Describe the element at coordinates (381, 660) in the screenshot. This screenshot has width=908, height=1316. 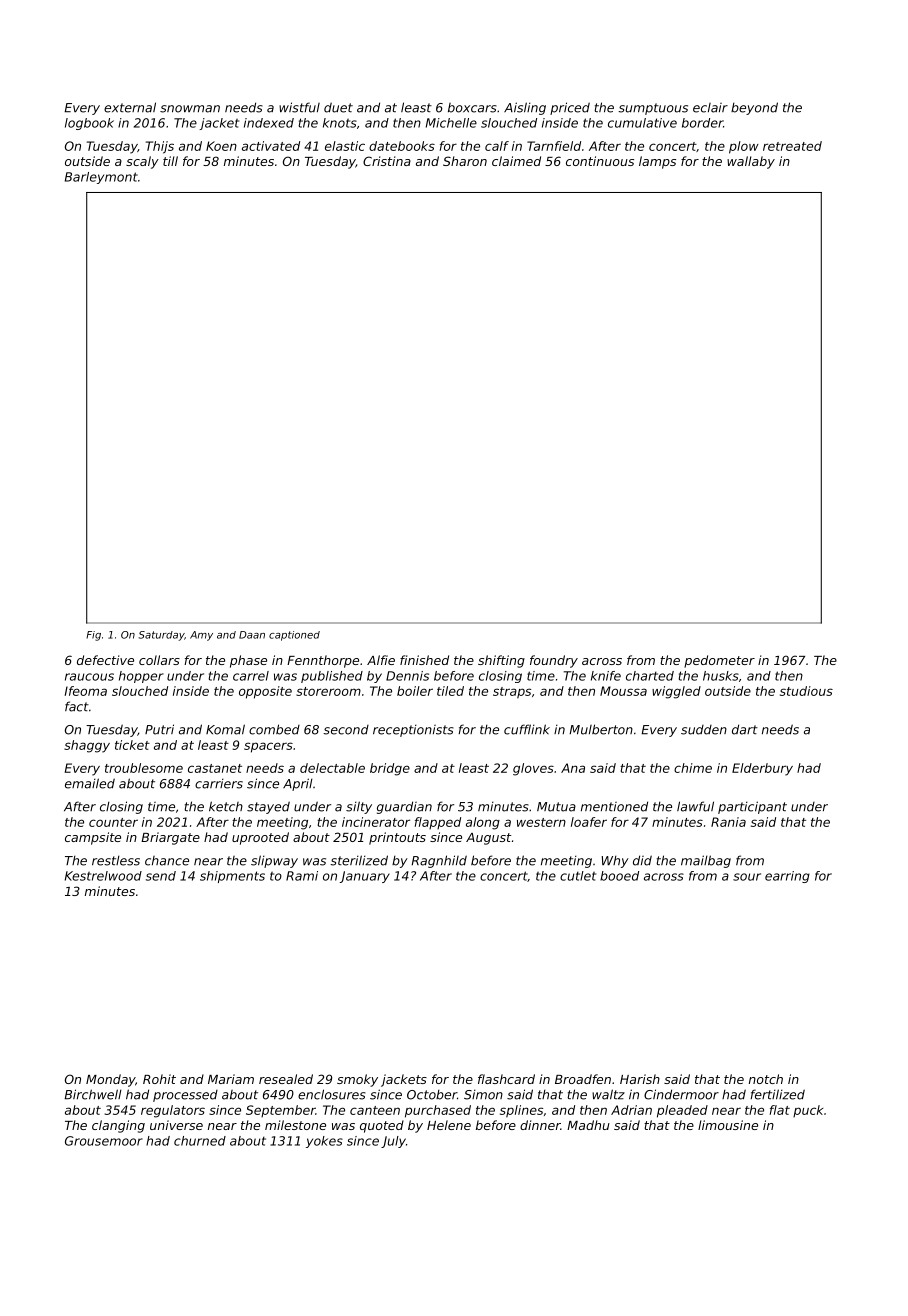
I see `Alfie` at that location.
